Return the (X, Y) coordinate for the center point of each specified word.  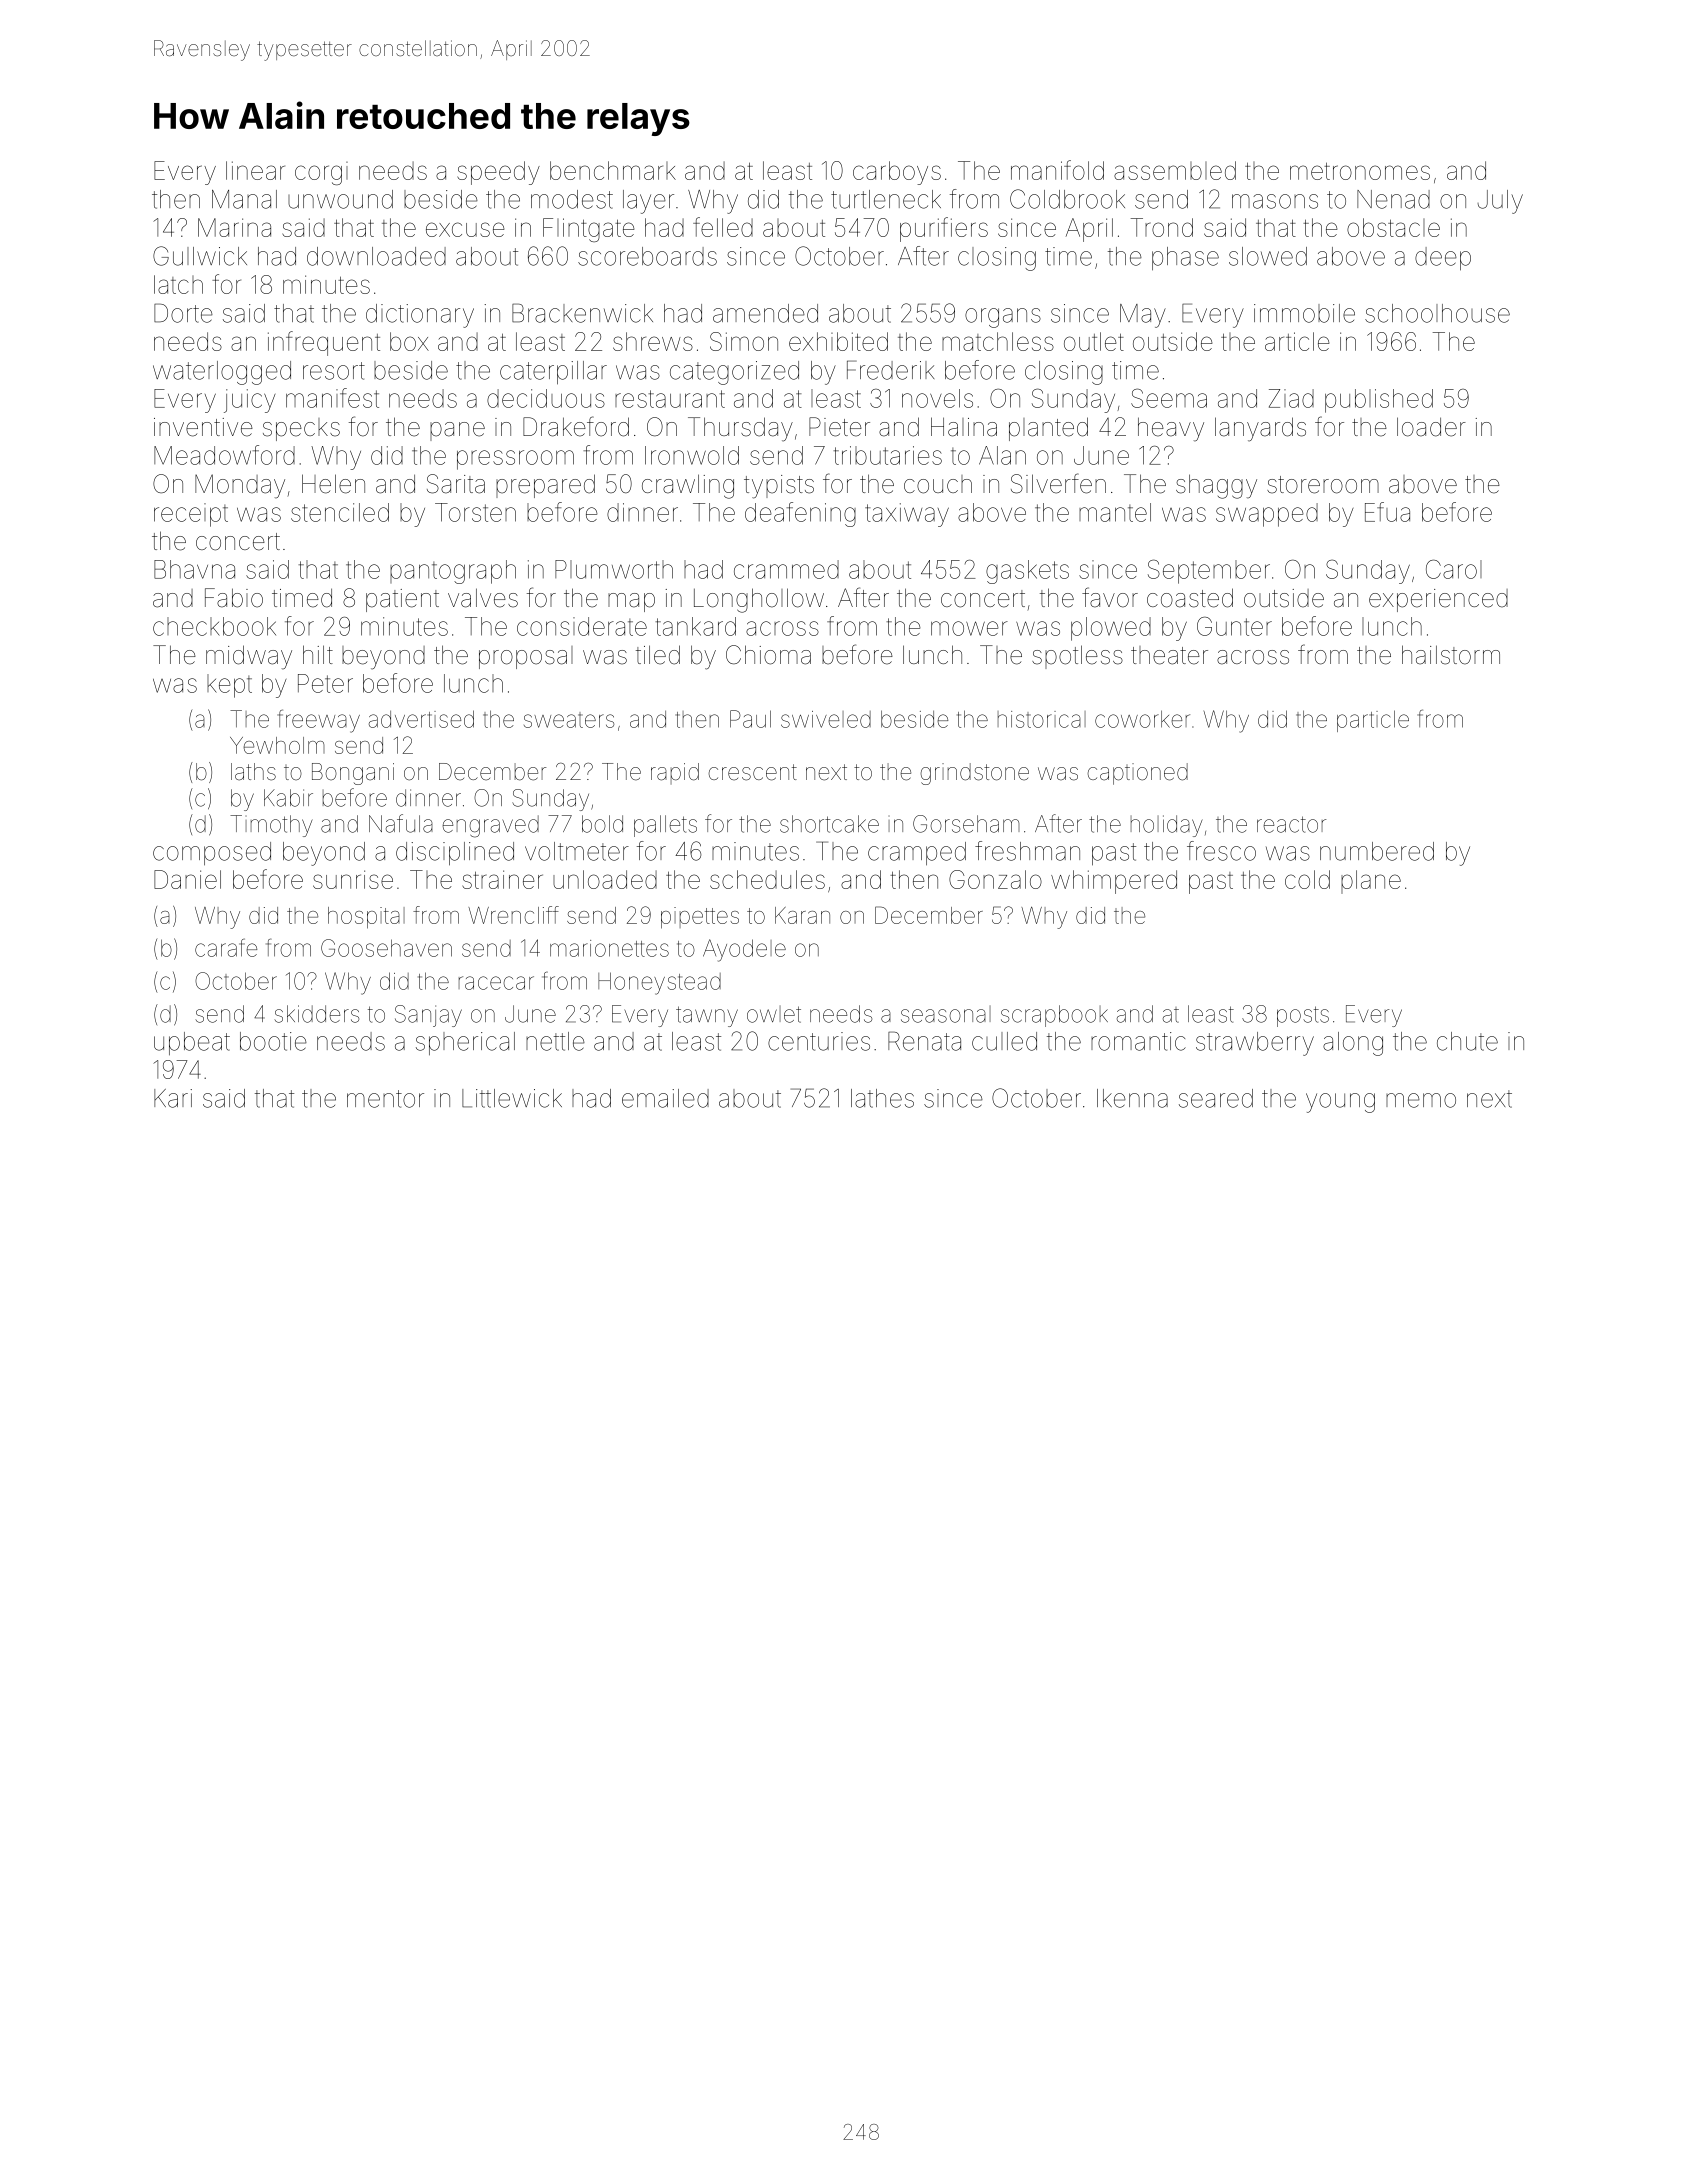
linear (255, 170)
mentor (385, 1099)
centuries (819, 1041)
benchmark (613, 170)
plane (1371, 882)
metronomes (1360, 171)
